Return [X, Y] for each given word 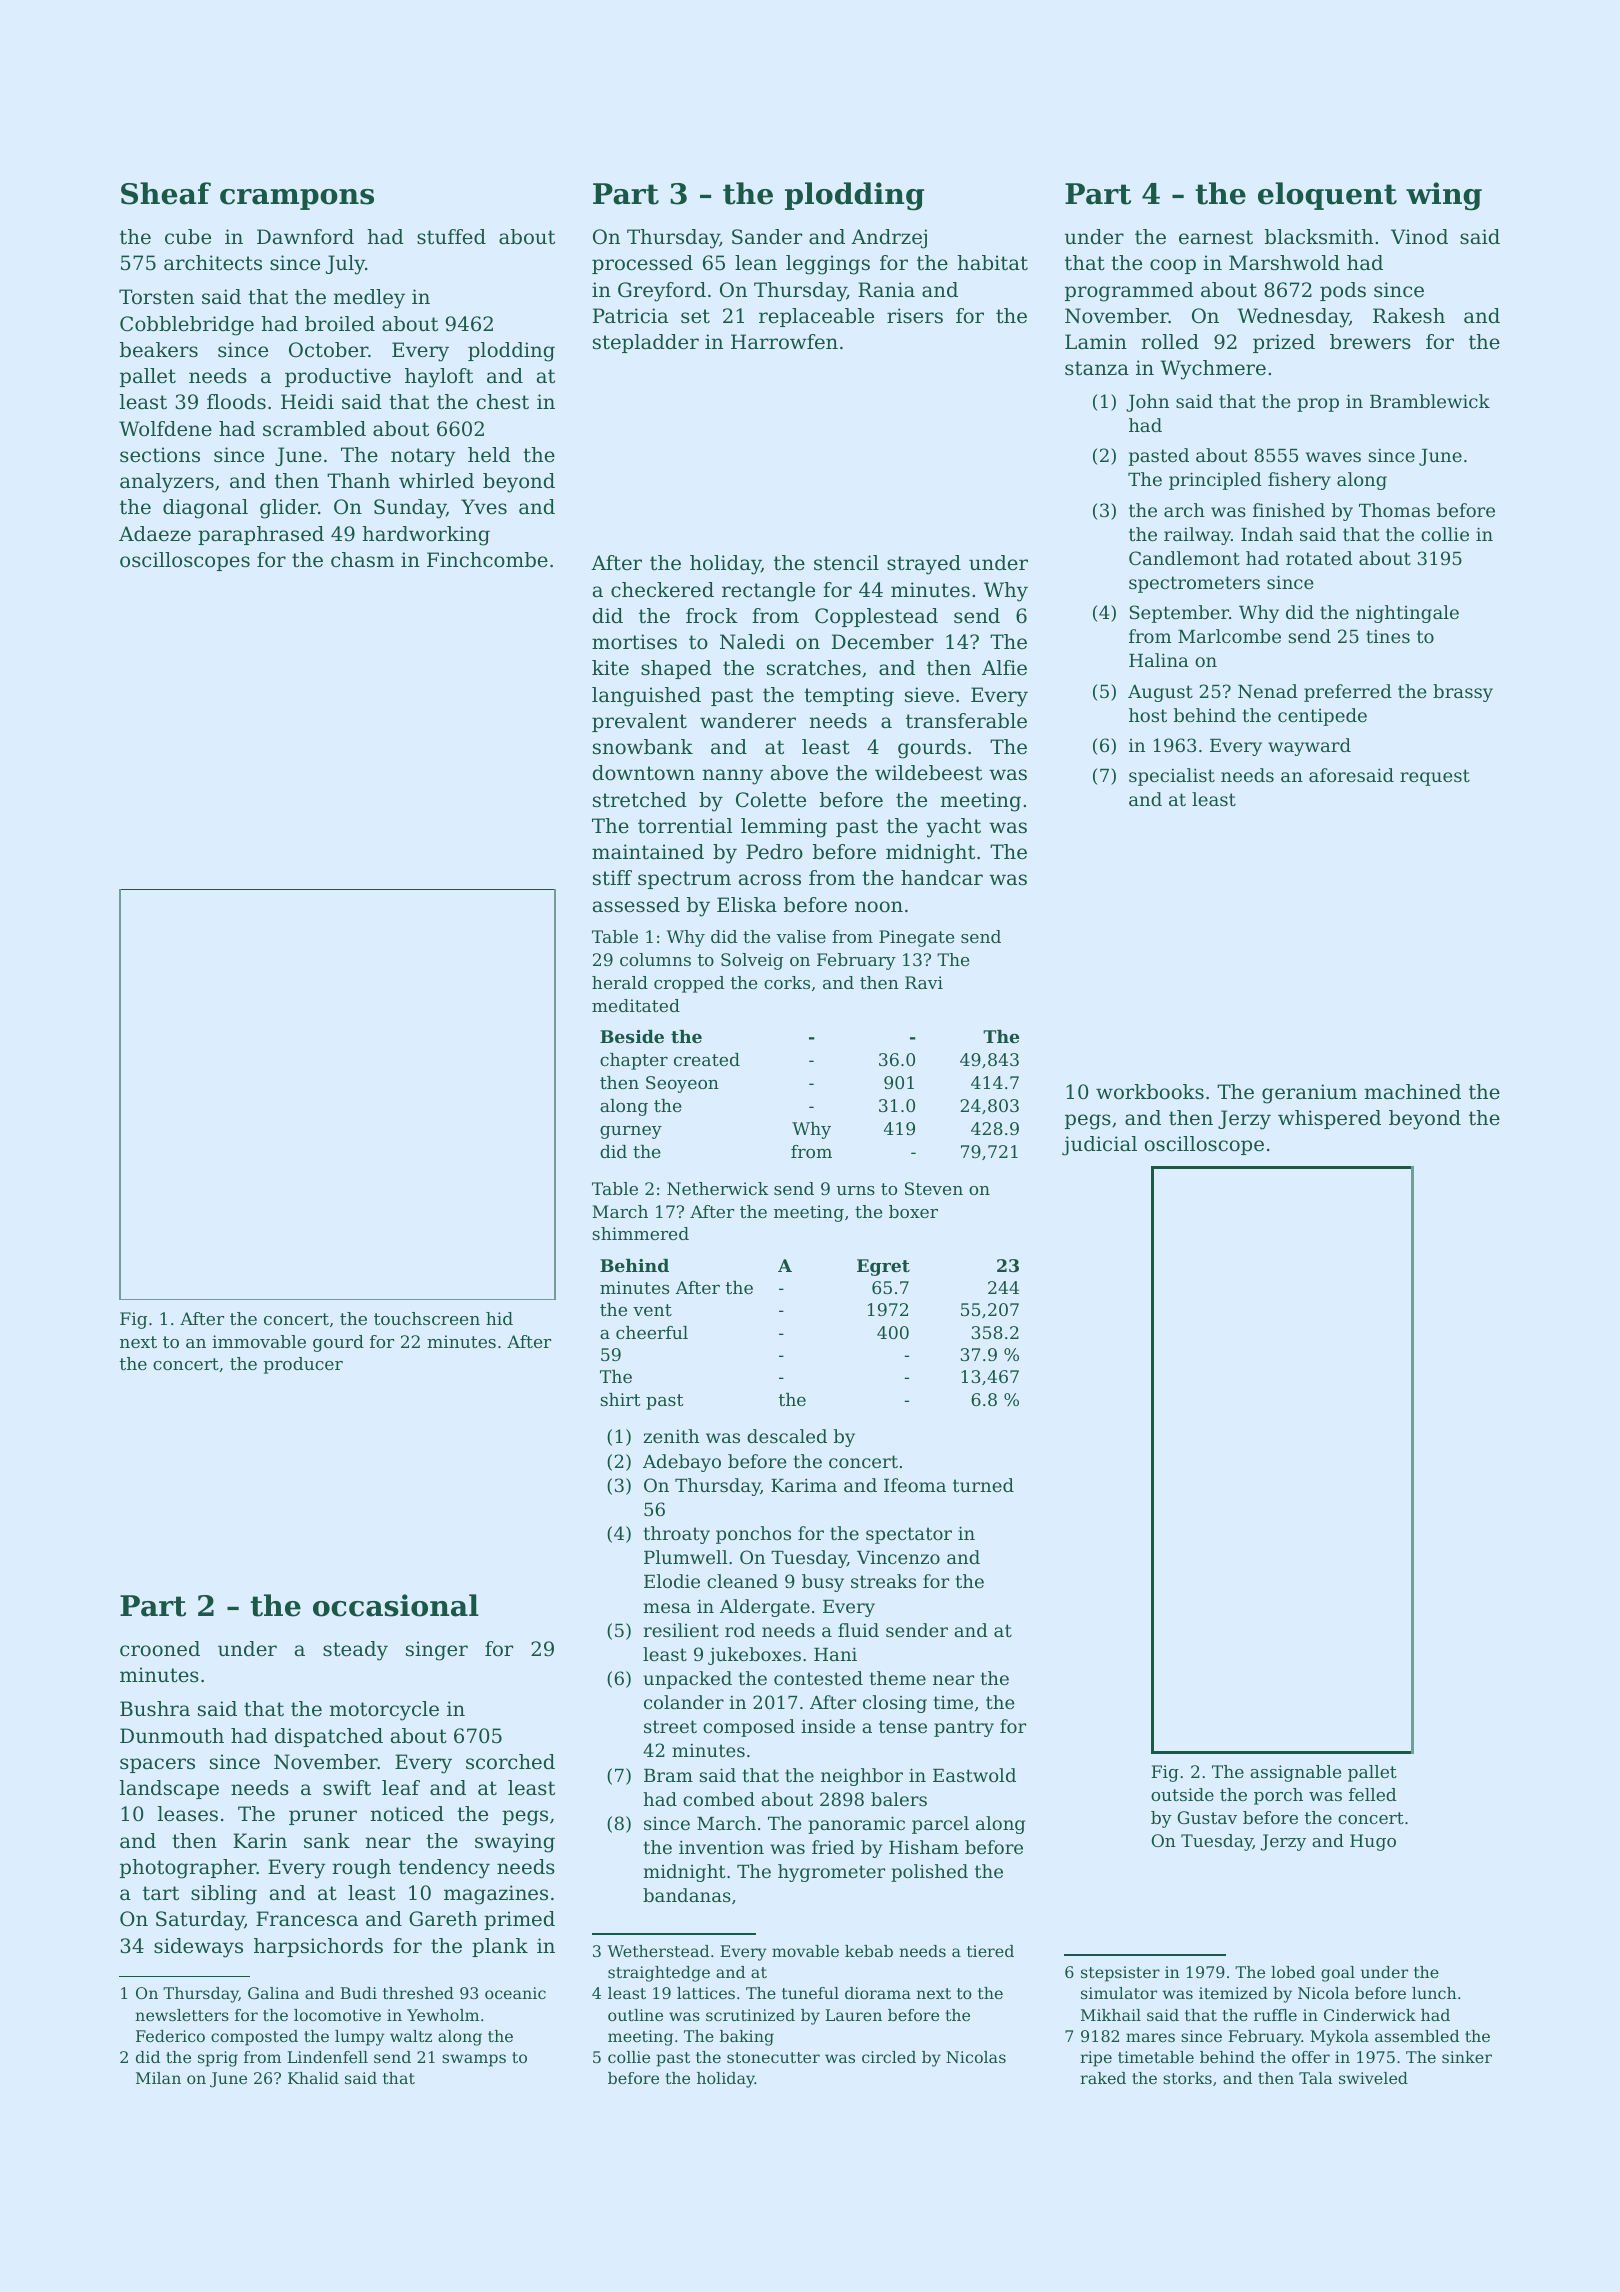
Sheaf [166, 193]
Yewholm [443, 2015]
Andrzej [889, 239]
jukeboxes [754, 1656]
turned [983, 1485]
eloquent [1327, 196]
